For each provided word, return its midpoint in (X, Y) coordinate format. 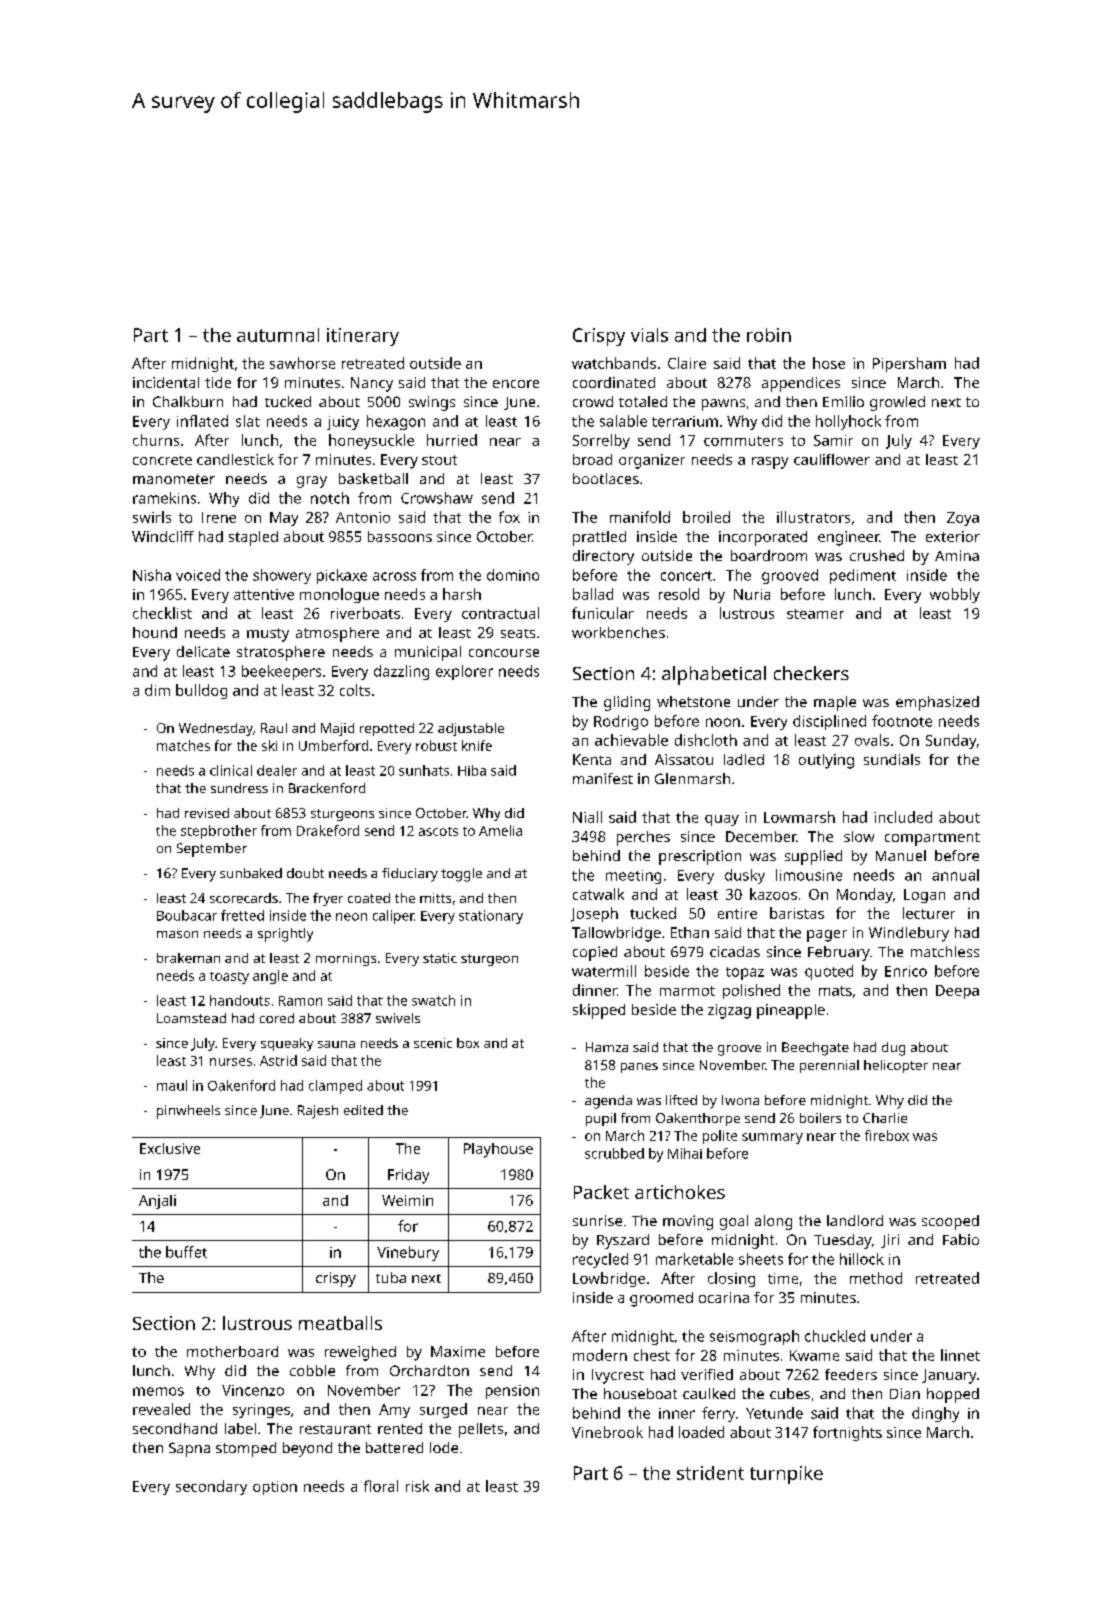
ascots (438, 831)
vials (649, 335)
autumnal (278, 335)
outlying (826, 761)
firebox (887, 1135)
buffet (186, 1252)
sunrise (597, 1220)
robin (769, 335)
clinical (231, 770)
